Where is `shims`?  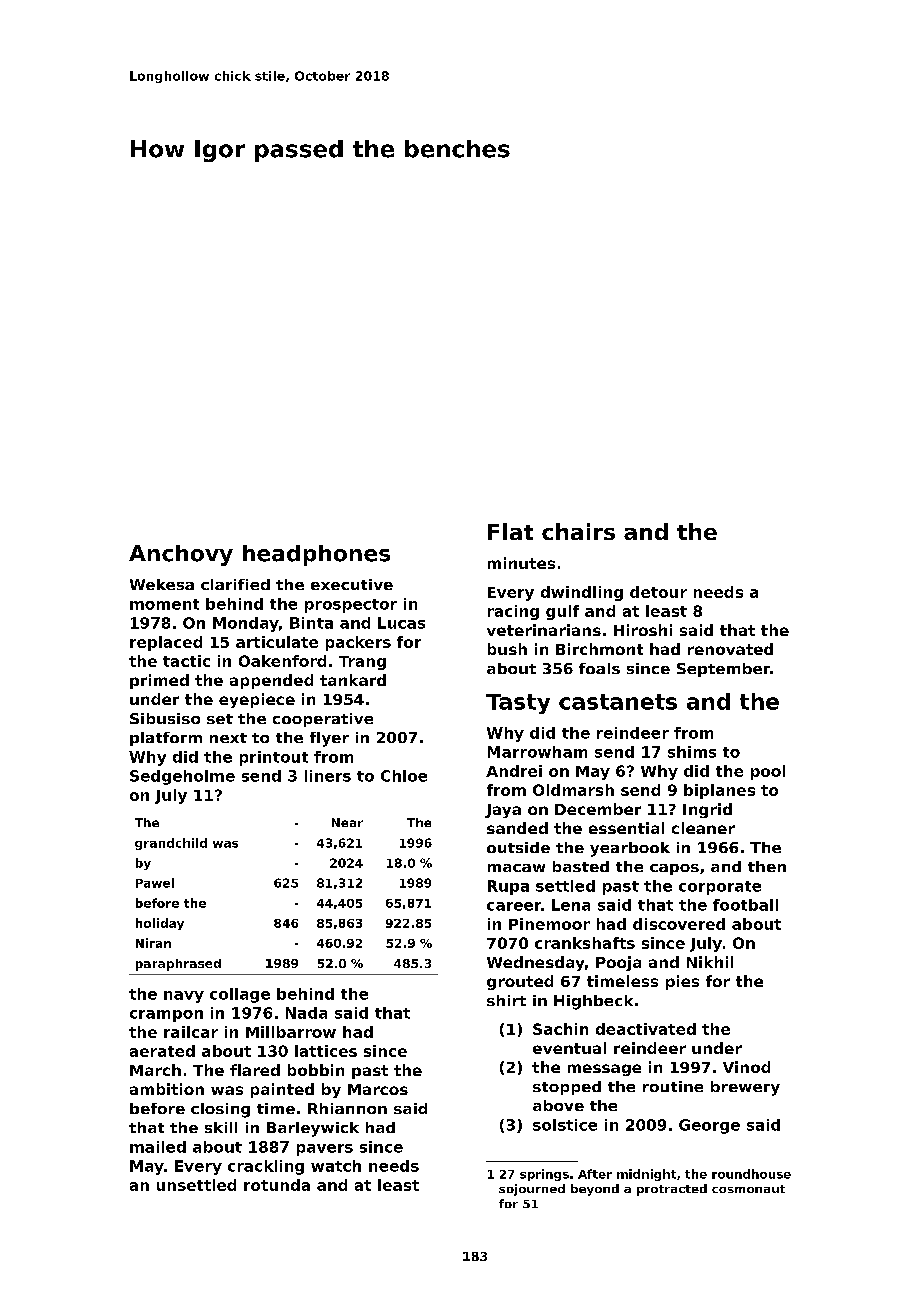 shims is located at coordinates (692, 752).
